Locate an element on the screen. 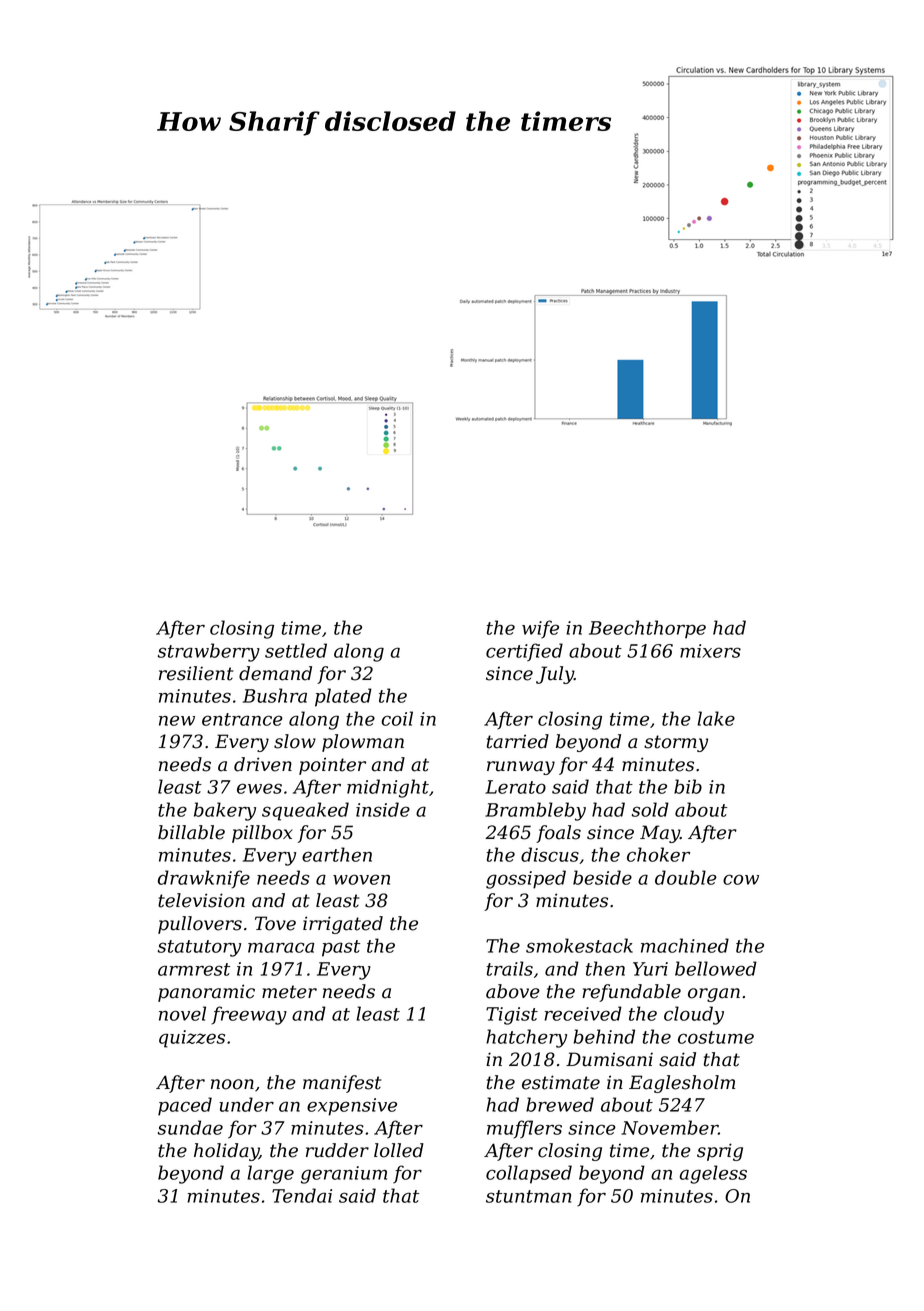 The image size is (924, 1311). received is located at coordinates (583, 1013).
